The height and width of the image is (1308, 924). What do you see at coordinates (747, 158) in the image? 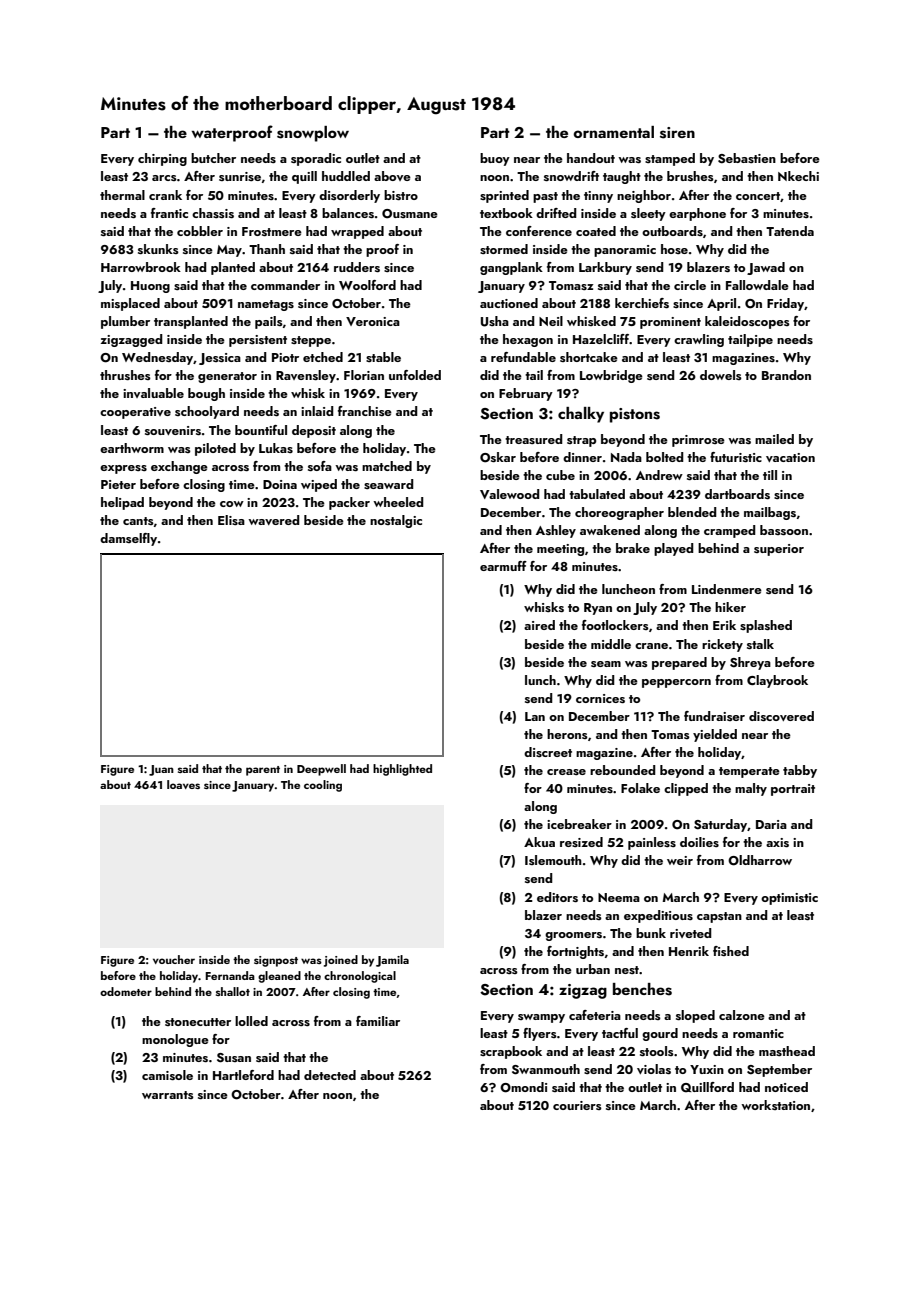
I see `Sebastien` at bounding box center [747, 158].
